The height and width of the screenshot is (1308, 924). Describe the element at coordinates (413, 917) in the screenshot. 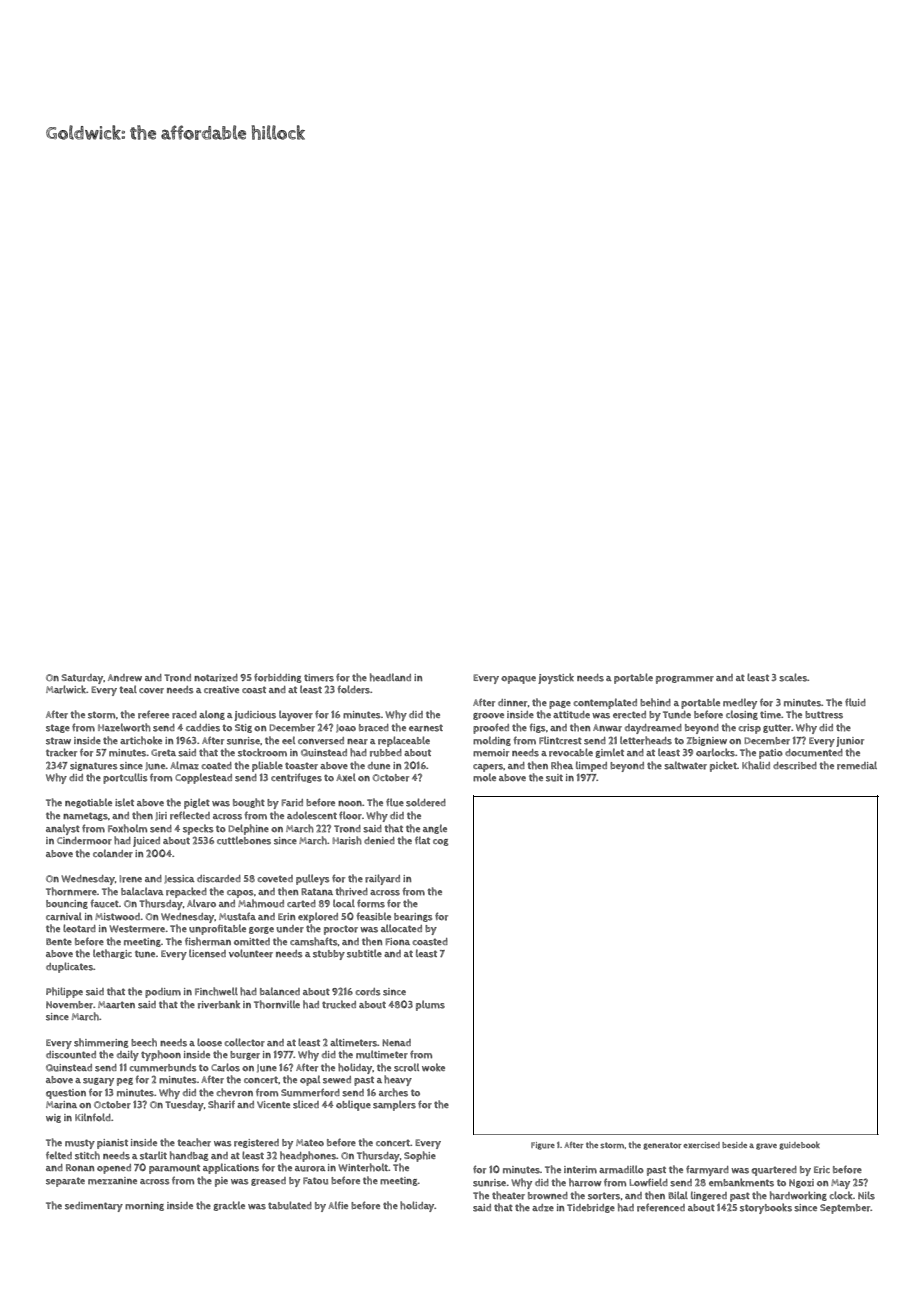

I see `bearings` at that location.
